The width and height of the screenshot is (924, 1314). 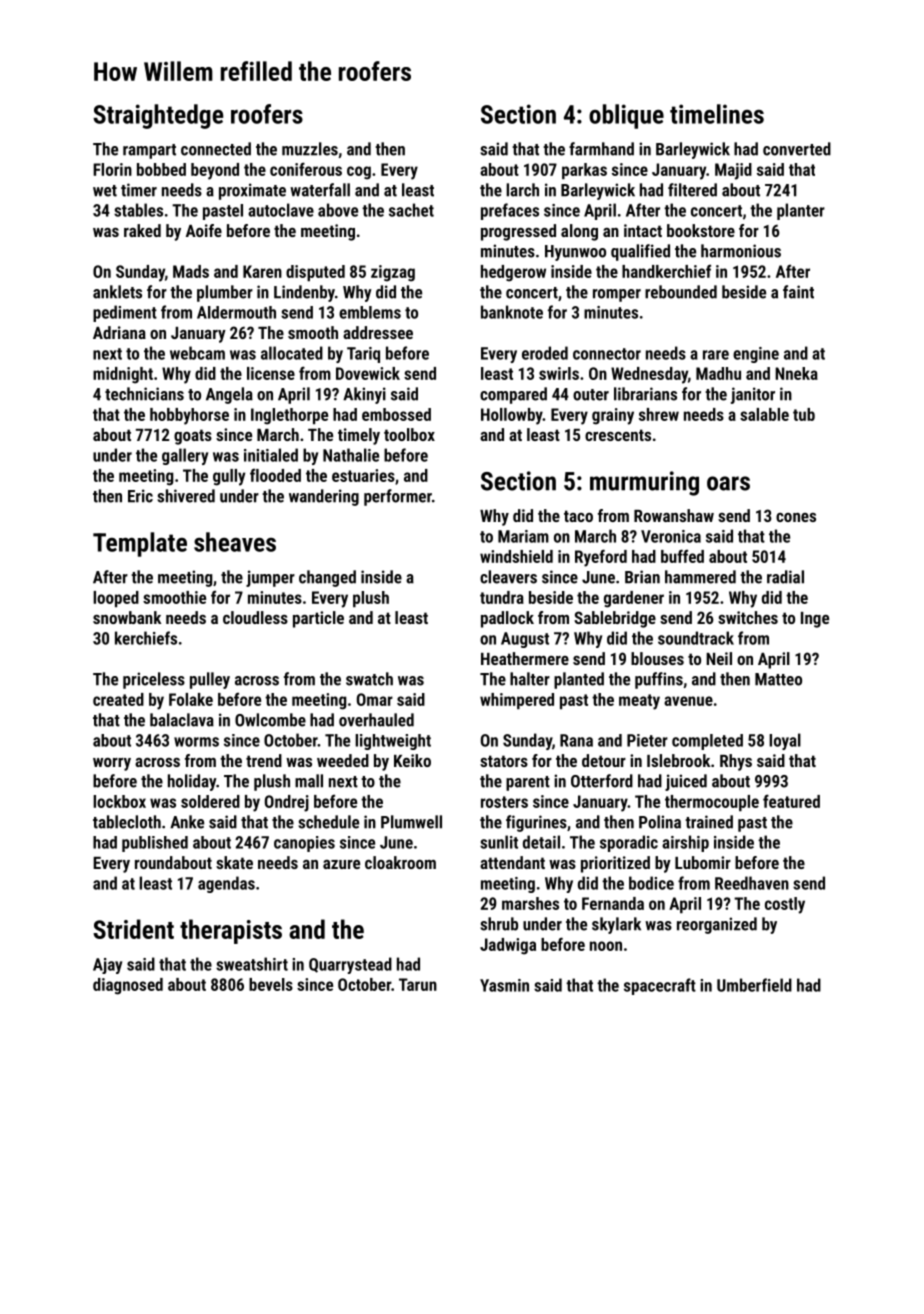 What do you see at coordinates (717, 114) in the screenshot?
I see `timelines` at bounding box center [717, 114].
